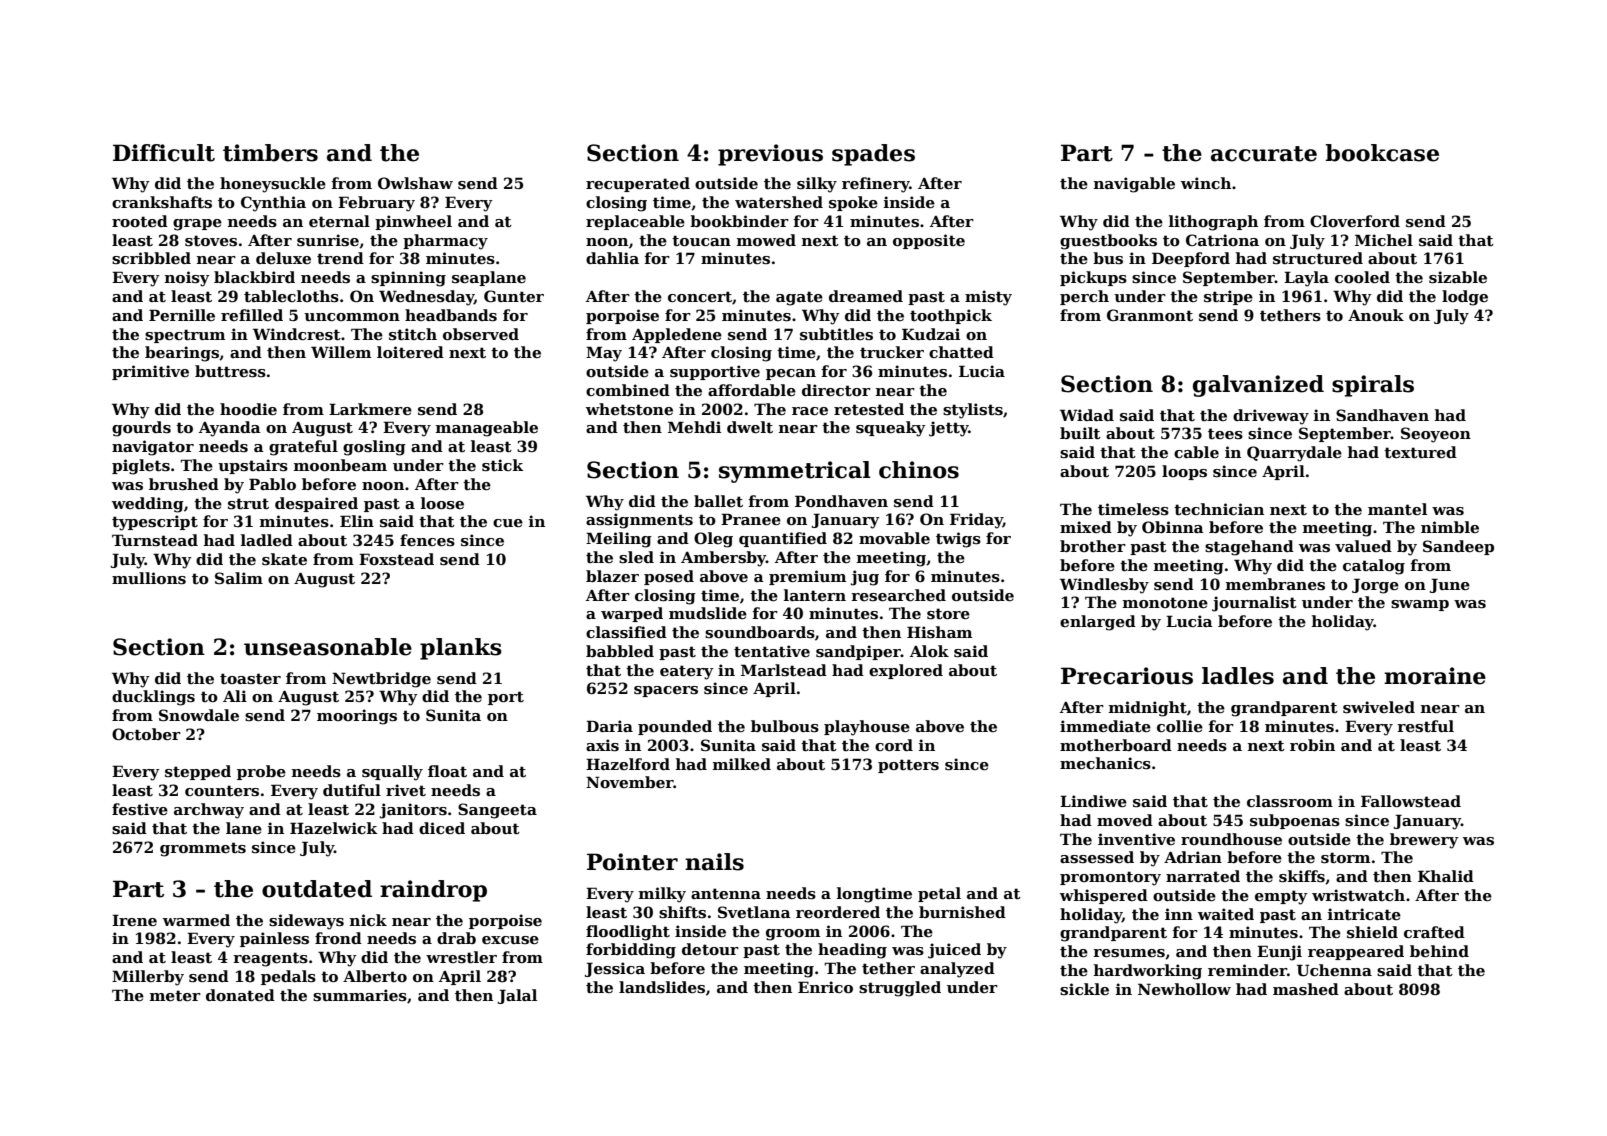 The width and height of the screenshot is (1607, 1136). Describe the element at coordinates (254, 277) in the screenshot. I see `blackbird` at that location.
